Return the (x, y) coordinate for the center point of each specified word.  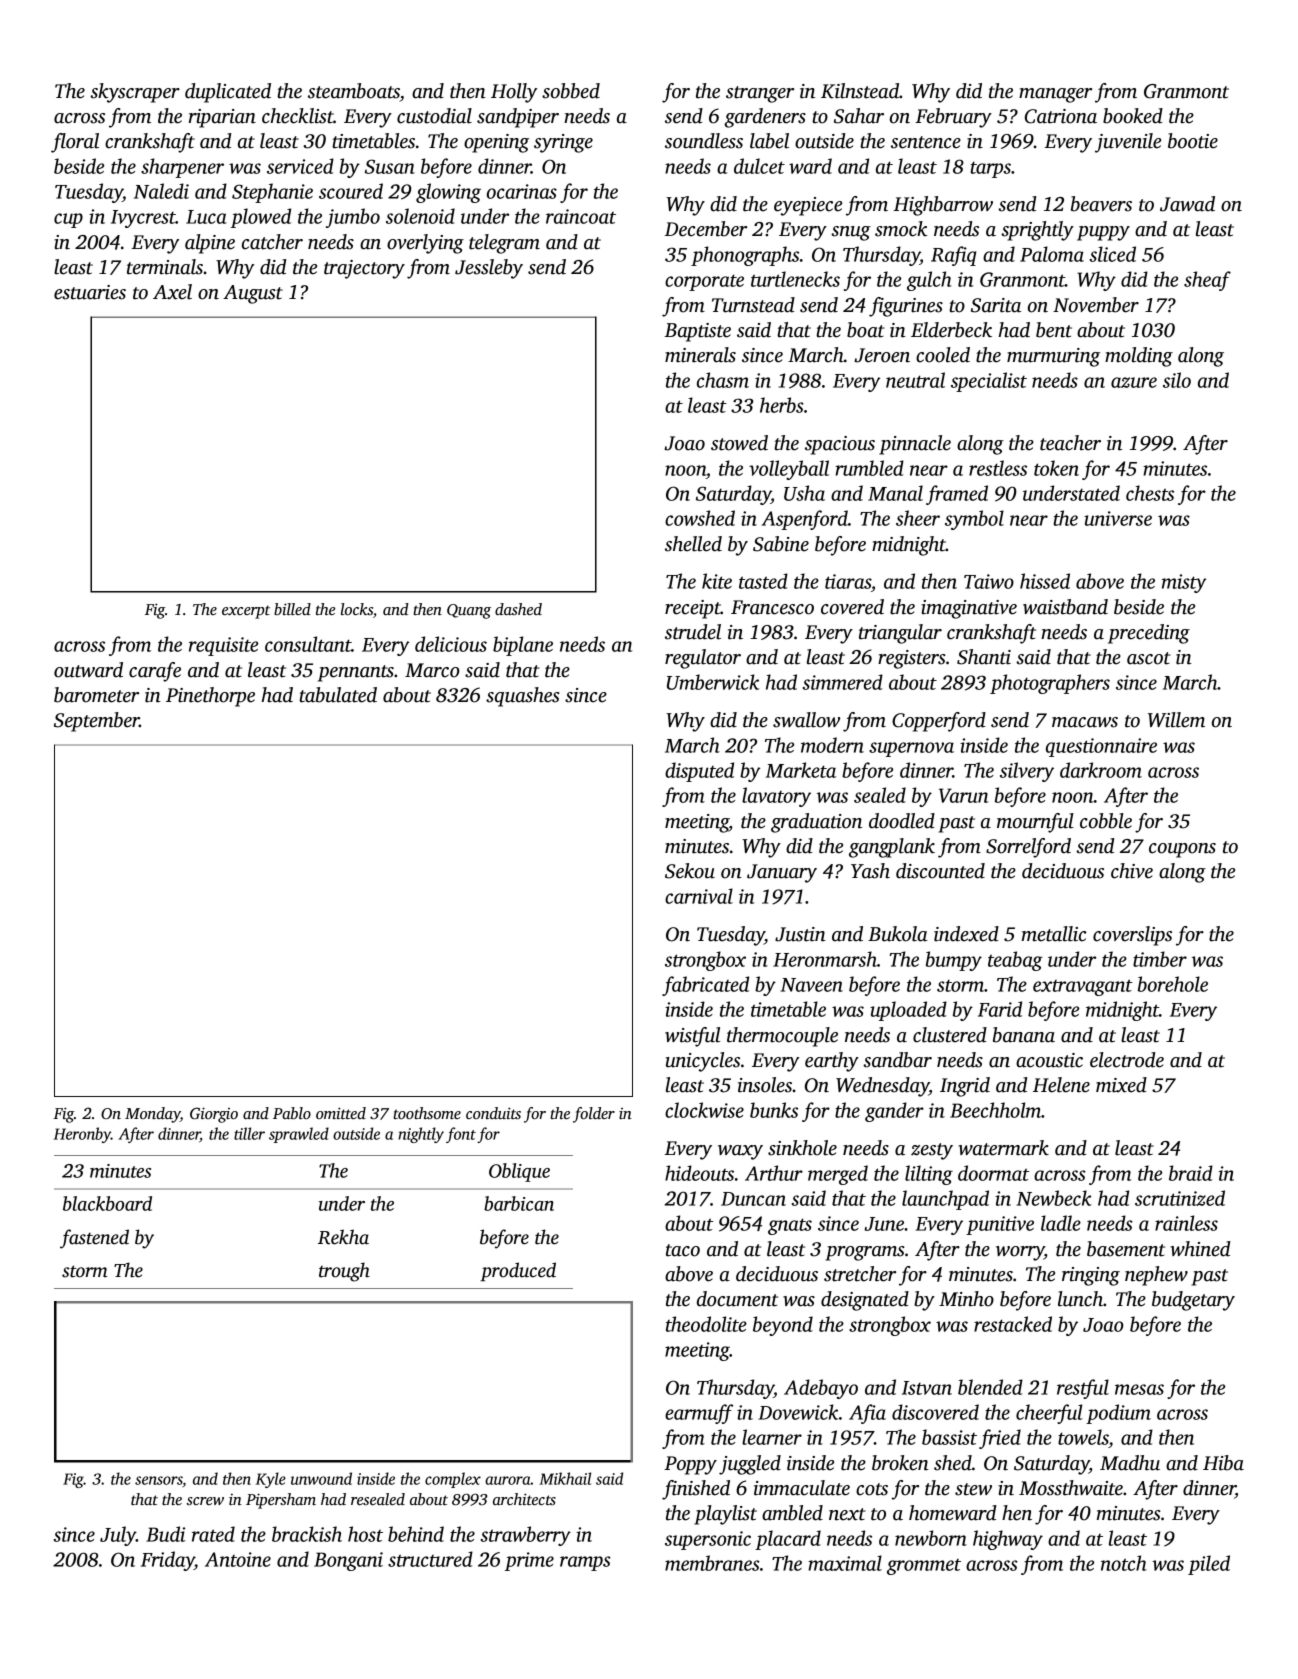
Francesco (772, 607)
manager (1055, 95)
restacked (1013, 1324)
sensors (159, 1481)
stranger (760, 94)
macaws (1085, 722)
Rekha (343, 1237)
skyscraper (135, 93)
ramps (585, 1563)
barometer (96, 695)
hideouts (699, 1173)
